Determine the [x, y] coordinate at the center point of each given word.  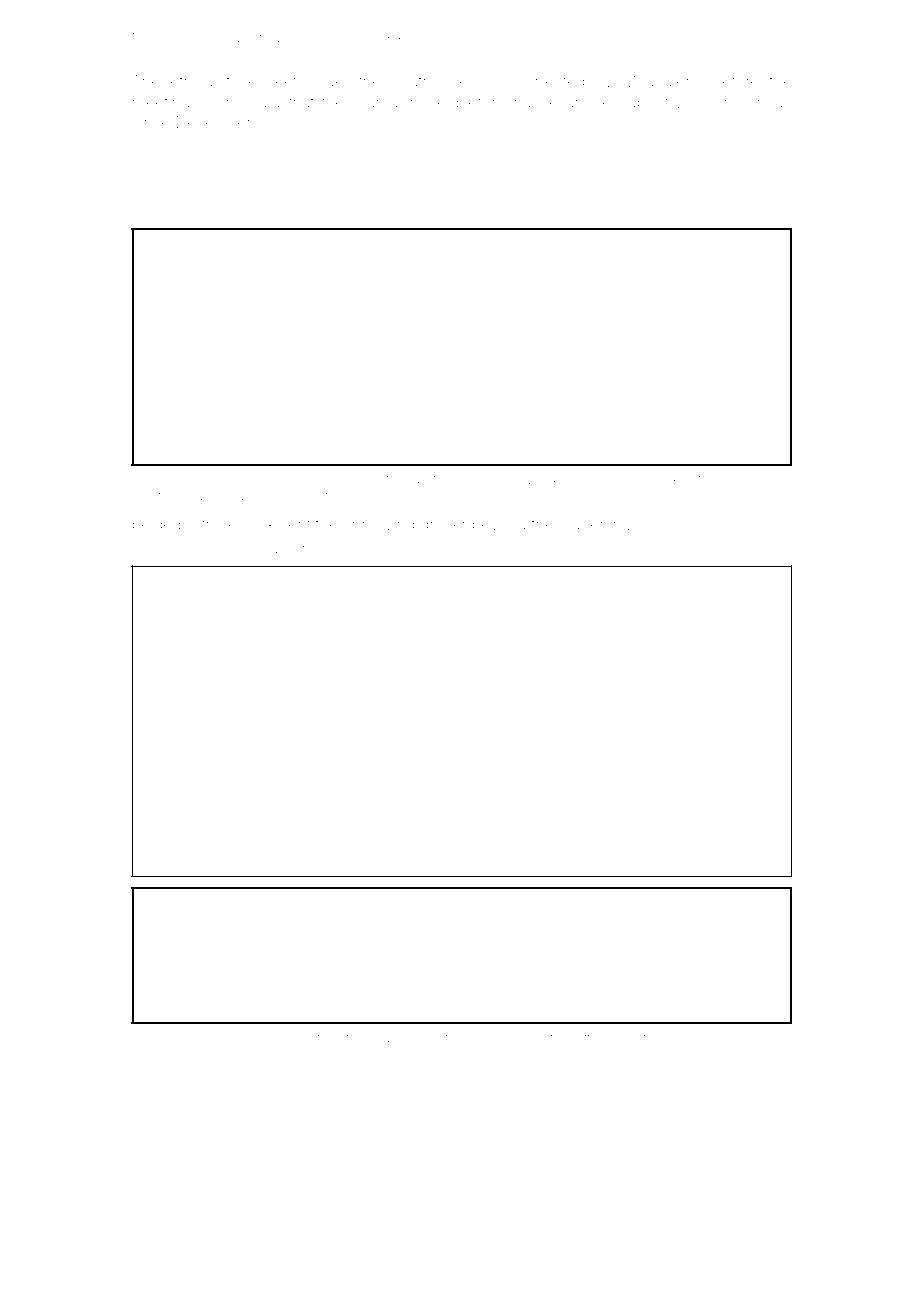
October [451, 1038]
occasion [482, 480]
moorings [758, 104]
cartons [320, 1038]
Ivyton [645, 1040]
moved [254, 479]
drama [375, 102]
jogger [581, 526]
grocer [443, 527]
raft [581, 1038]
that [301, 102]
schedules [751, 479]
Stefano [383, 1038]
